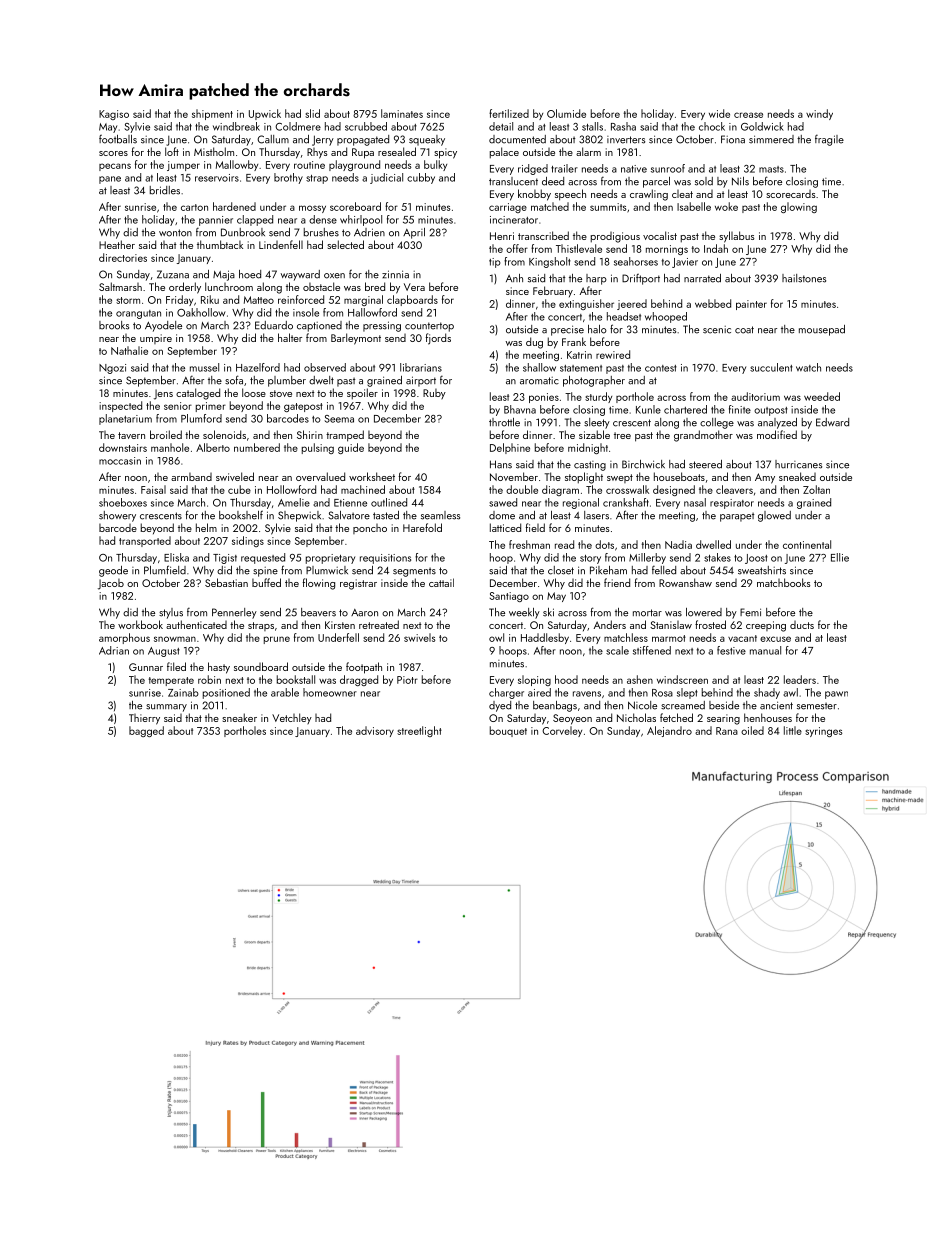 This screenshot has height=1233, width=952. What do you see at coordinates (783, 582) in the screenshot?
I see `matchbooks` at bounding box center [783, 582].
